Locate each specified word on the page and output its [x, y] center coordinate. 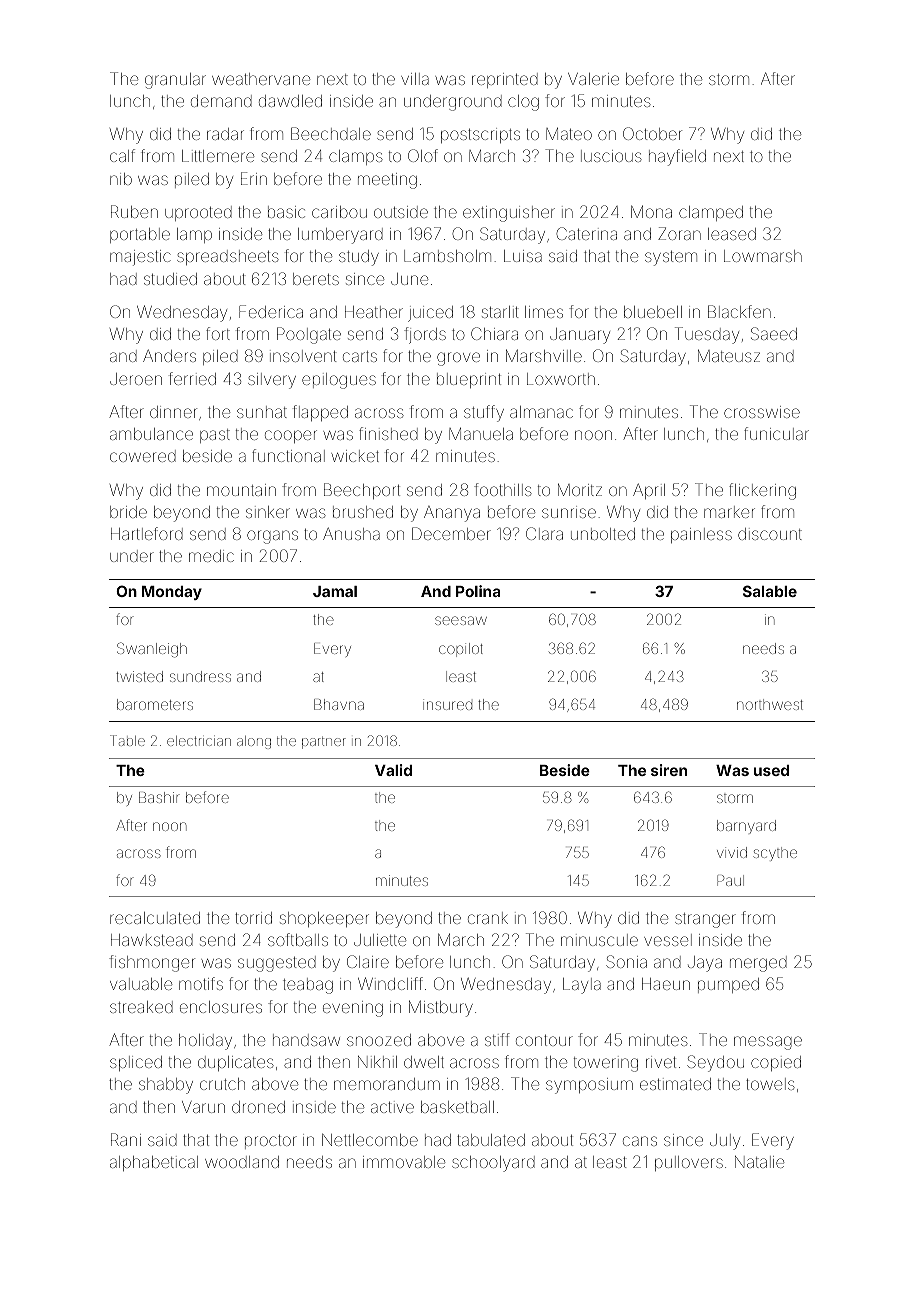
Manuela [481, 434]
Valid [393, 770]
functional [288, 455]
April [649, 491]
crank [488, 918]
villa [415, 79]
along [254, 742]
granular [175, 81]
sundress [200, 676]
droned [258, 1107]
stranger [705, 920]
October [652, 133]
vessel [668, 940]
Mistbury [441, 1008]
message [768, 1043]
